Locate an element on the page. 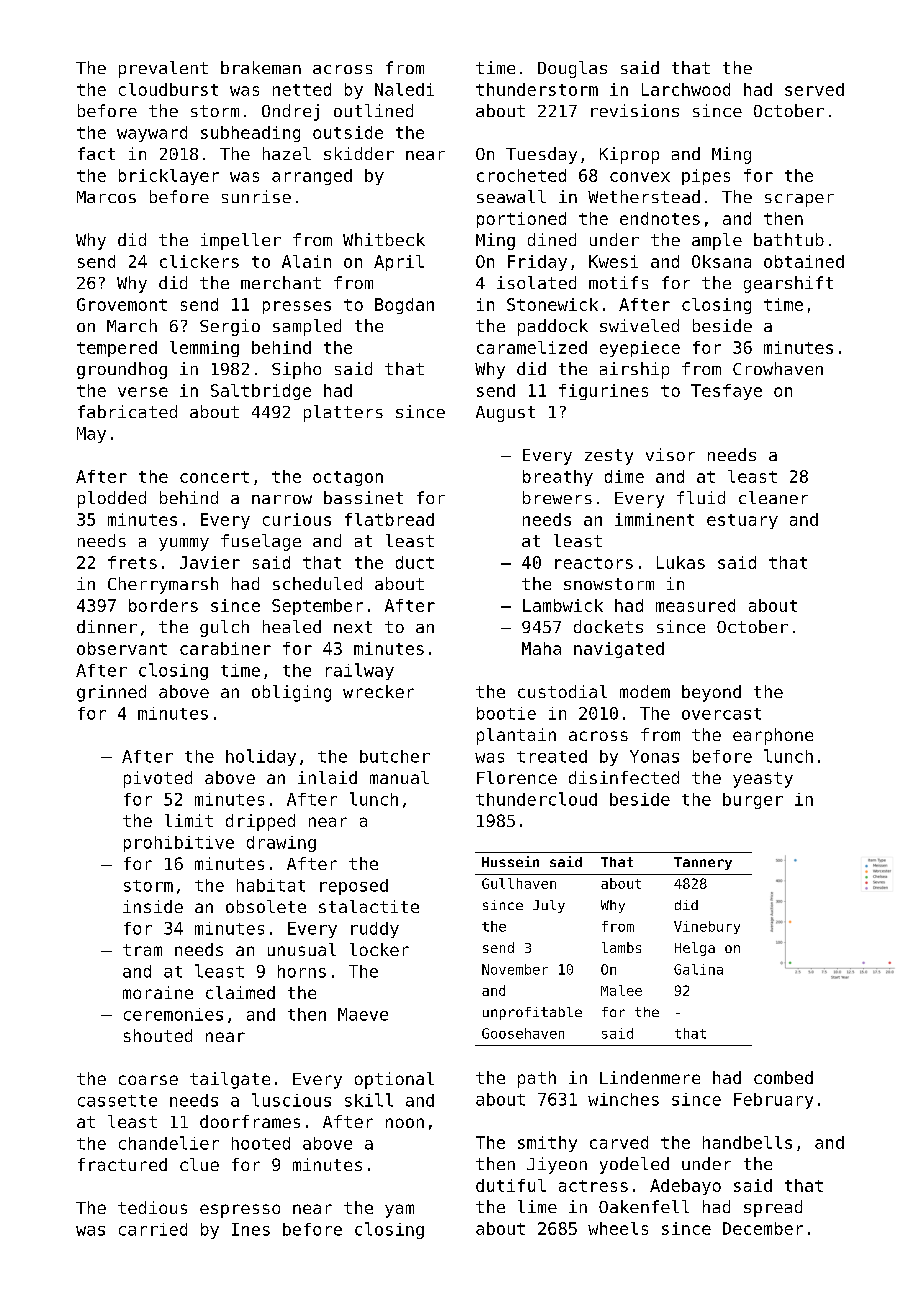 The width and height of the page is (924, 1311). Sergio is located at coordinates (230, 327).
